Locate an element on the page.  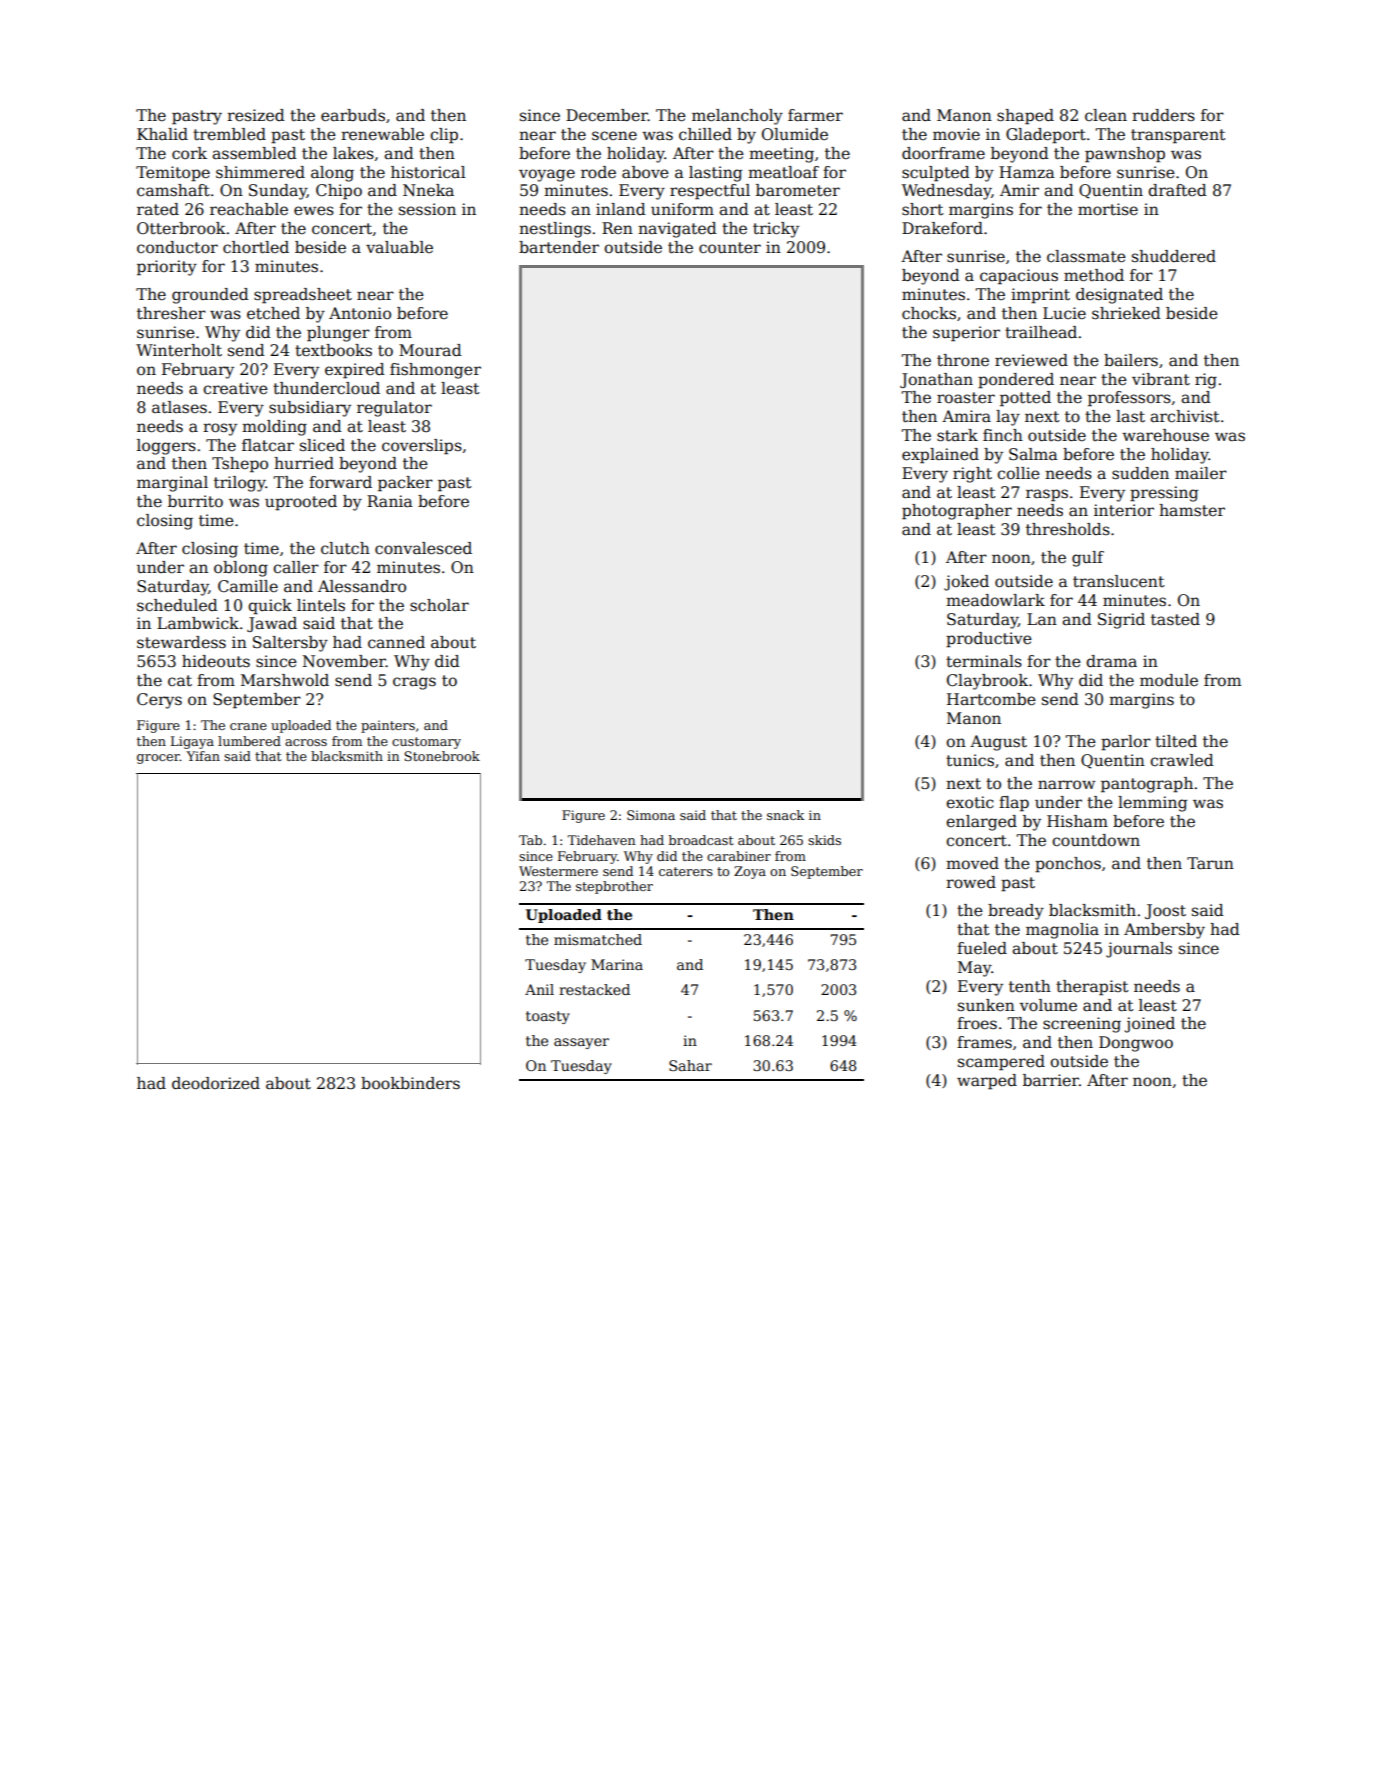
Dongwoo is located at coordinates (1136, 1044).
